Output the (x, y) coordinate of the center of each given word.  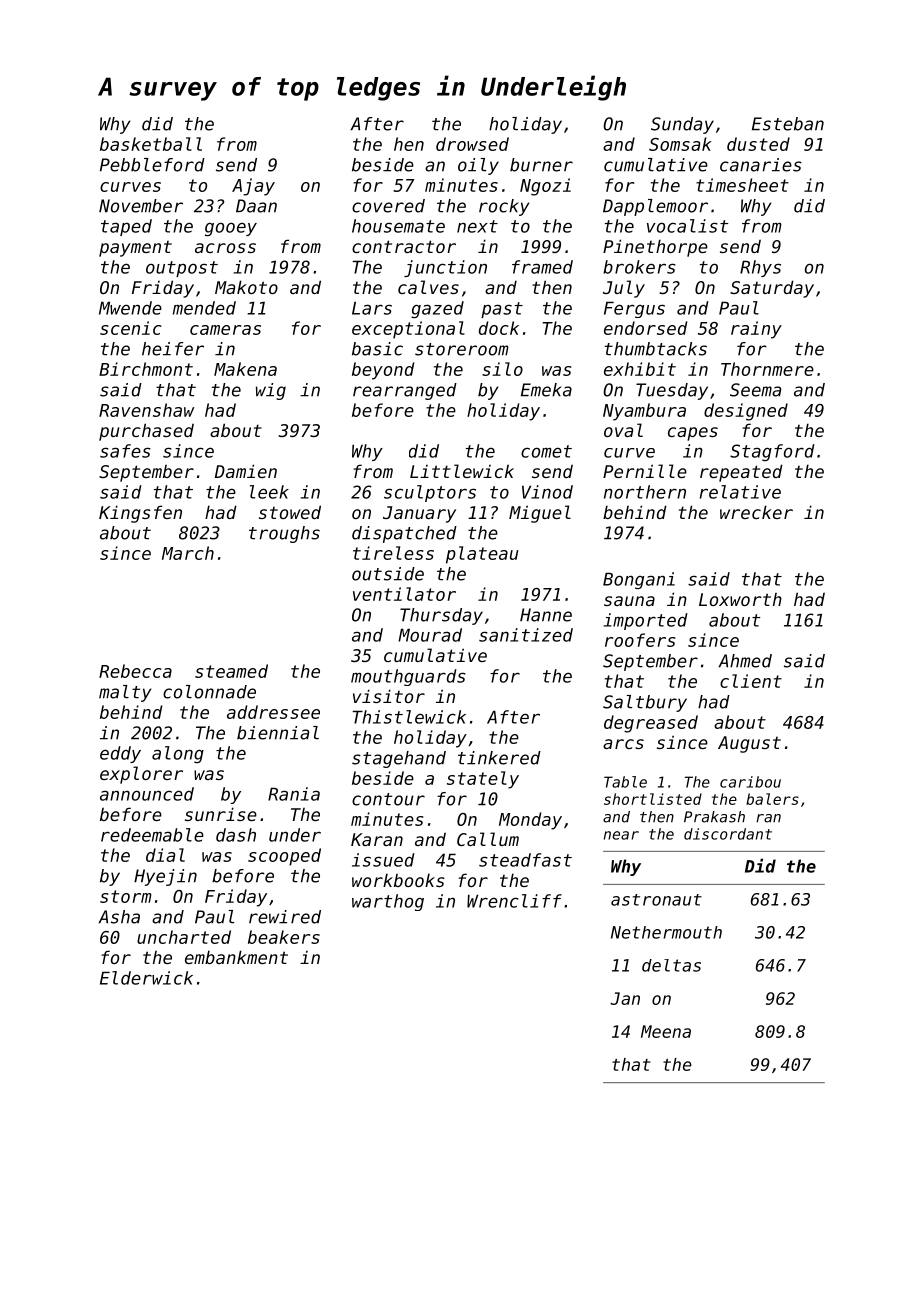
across (225, 248)
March (188, 553)
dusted (758, 144)
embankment (236, 957)
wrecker (756, 512)
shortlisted (653, 799)
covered (388, 206)
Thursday (441, 616)
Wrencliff (514, 901)
